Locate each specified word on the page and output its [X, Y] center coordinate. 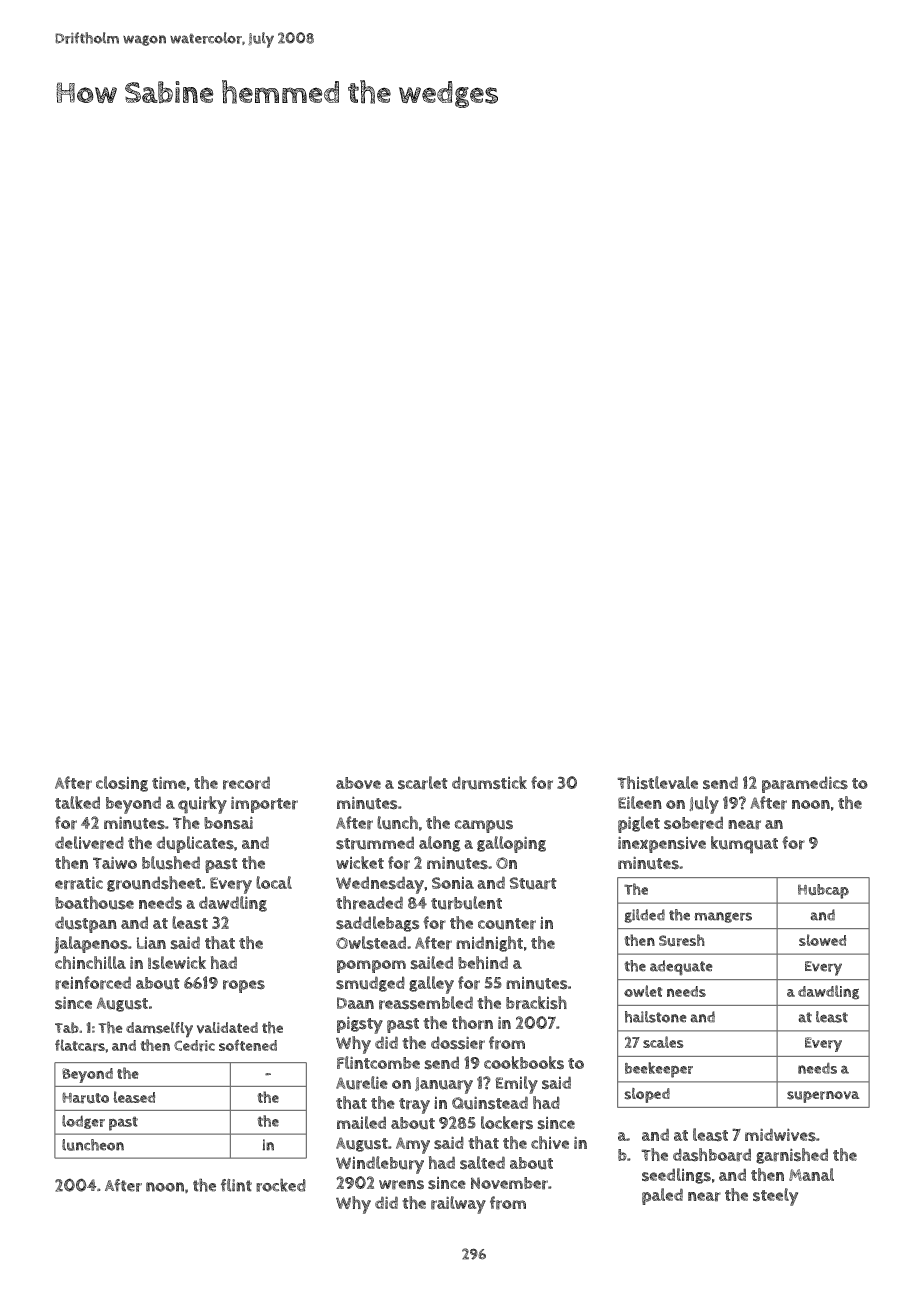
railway [458, 1205]
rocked [281, 1185]
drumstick [489, 783]
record [246, 783]
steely [775, 1197]
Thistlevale [657, 783]
